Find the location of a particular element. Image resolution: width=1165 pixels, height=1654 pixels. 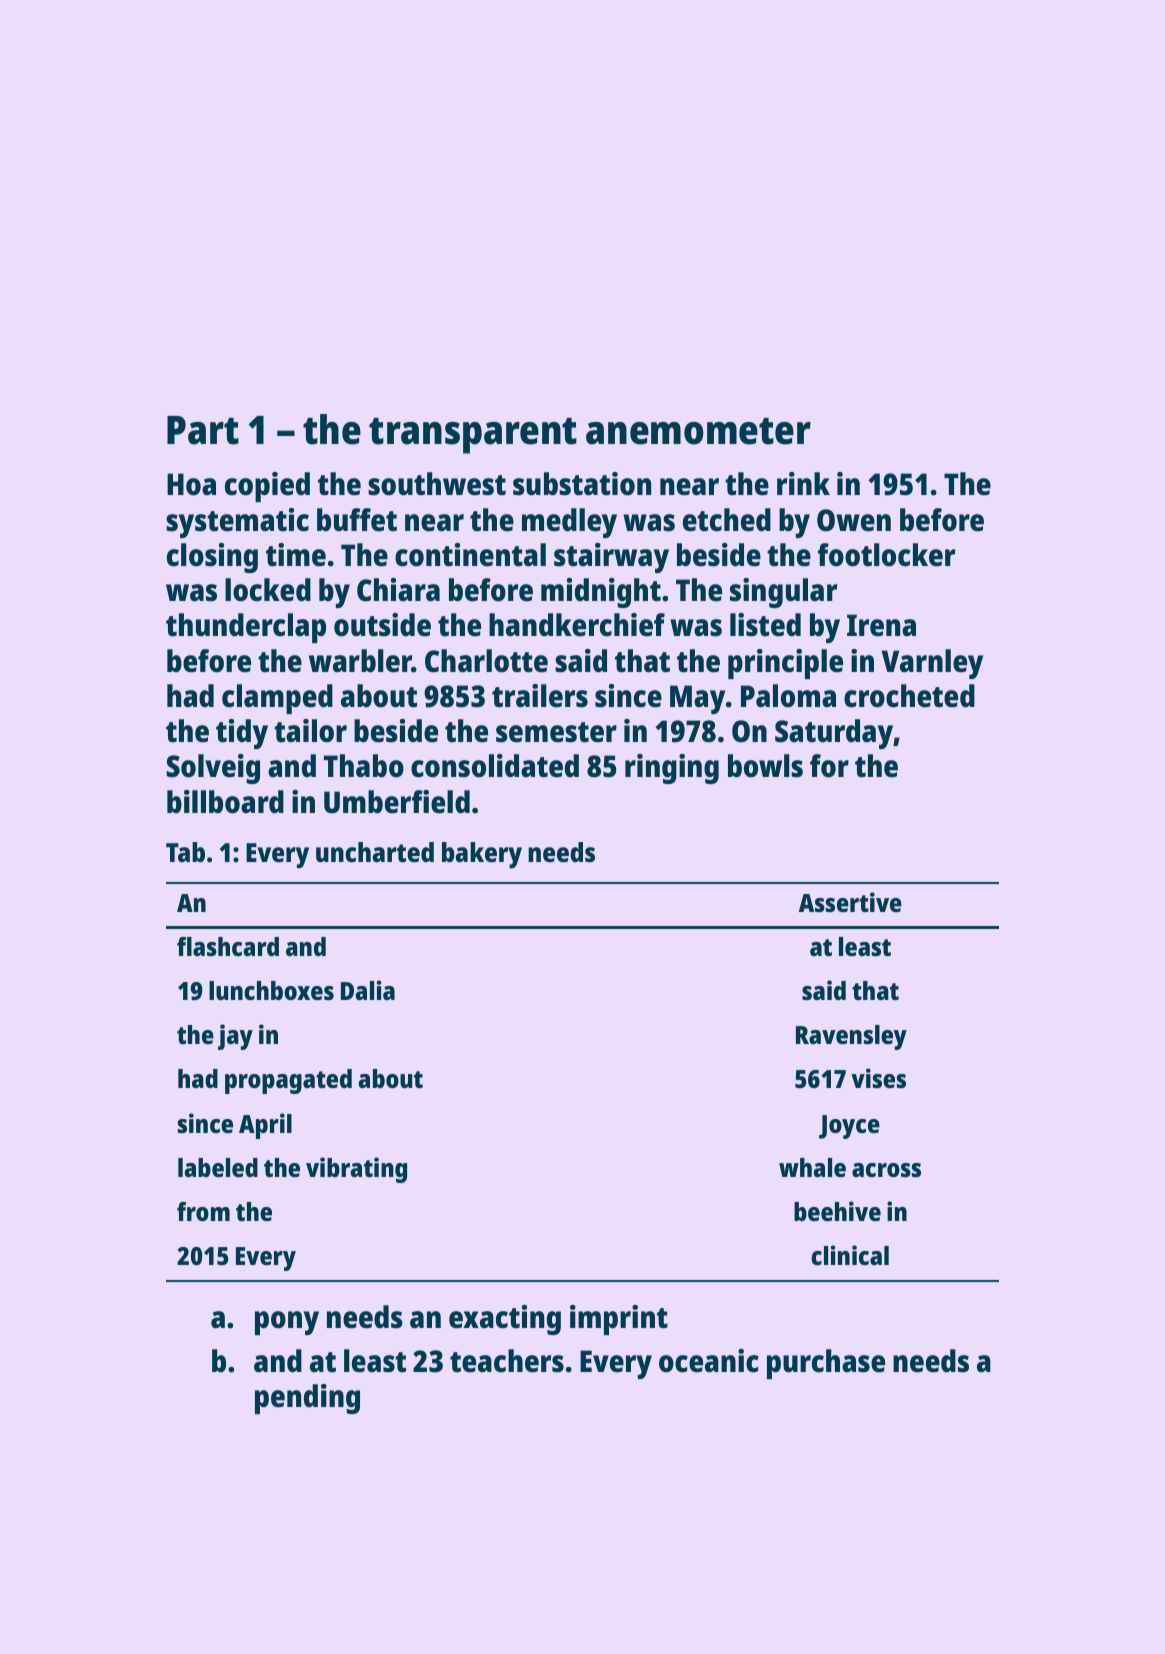

pending is located at coordinates (307, 1399).
